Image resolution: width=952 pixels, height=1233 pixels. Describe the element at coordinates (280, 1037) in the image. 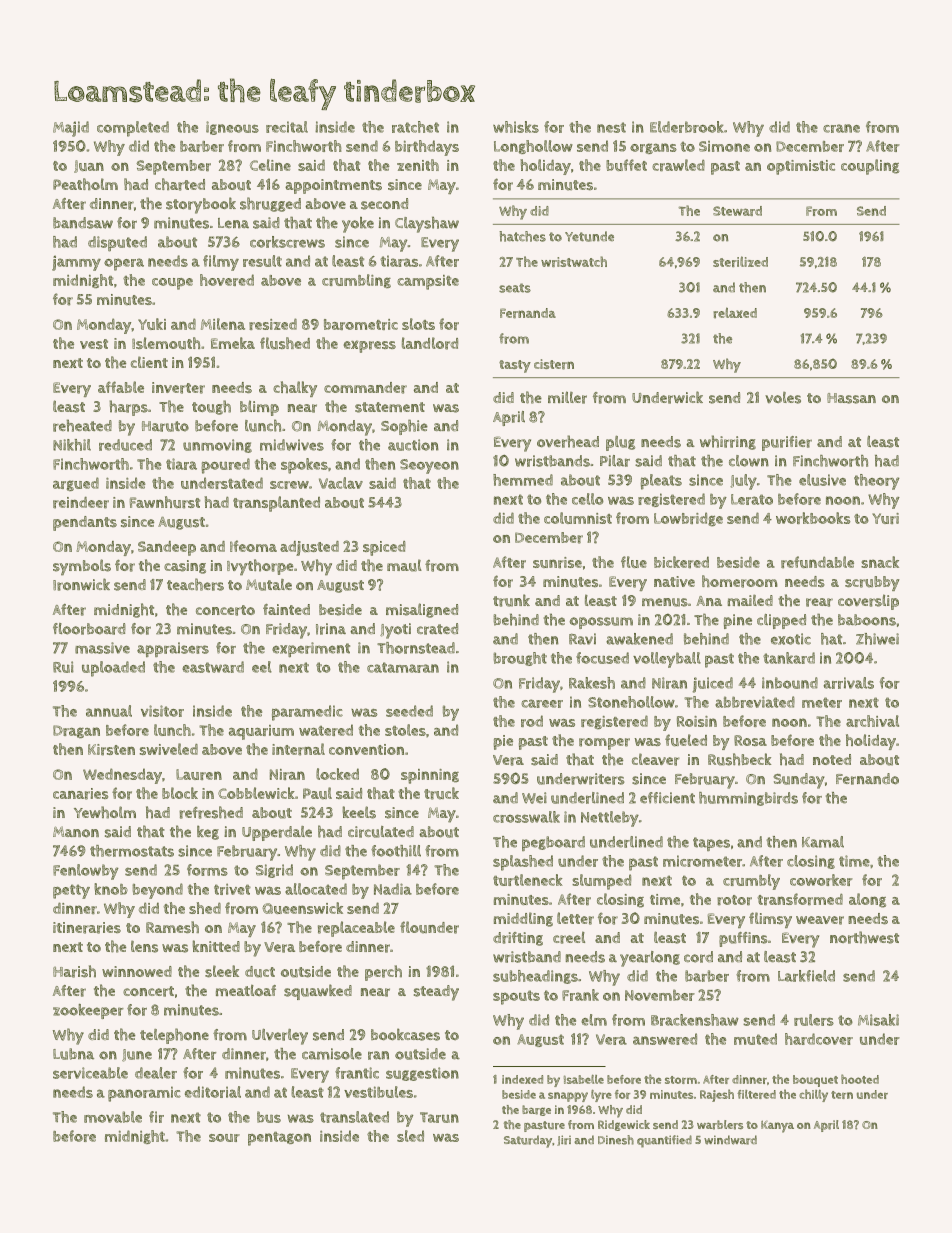

I see `Ulverley` at that location.
